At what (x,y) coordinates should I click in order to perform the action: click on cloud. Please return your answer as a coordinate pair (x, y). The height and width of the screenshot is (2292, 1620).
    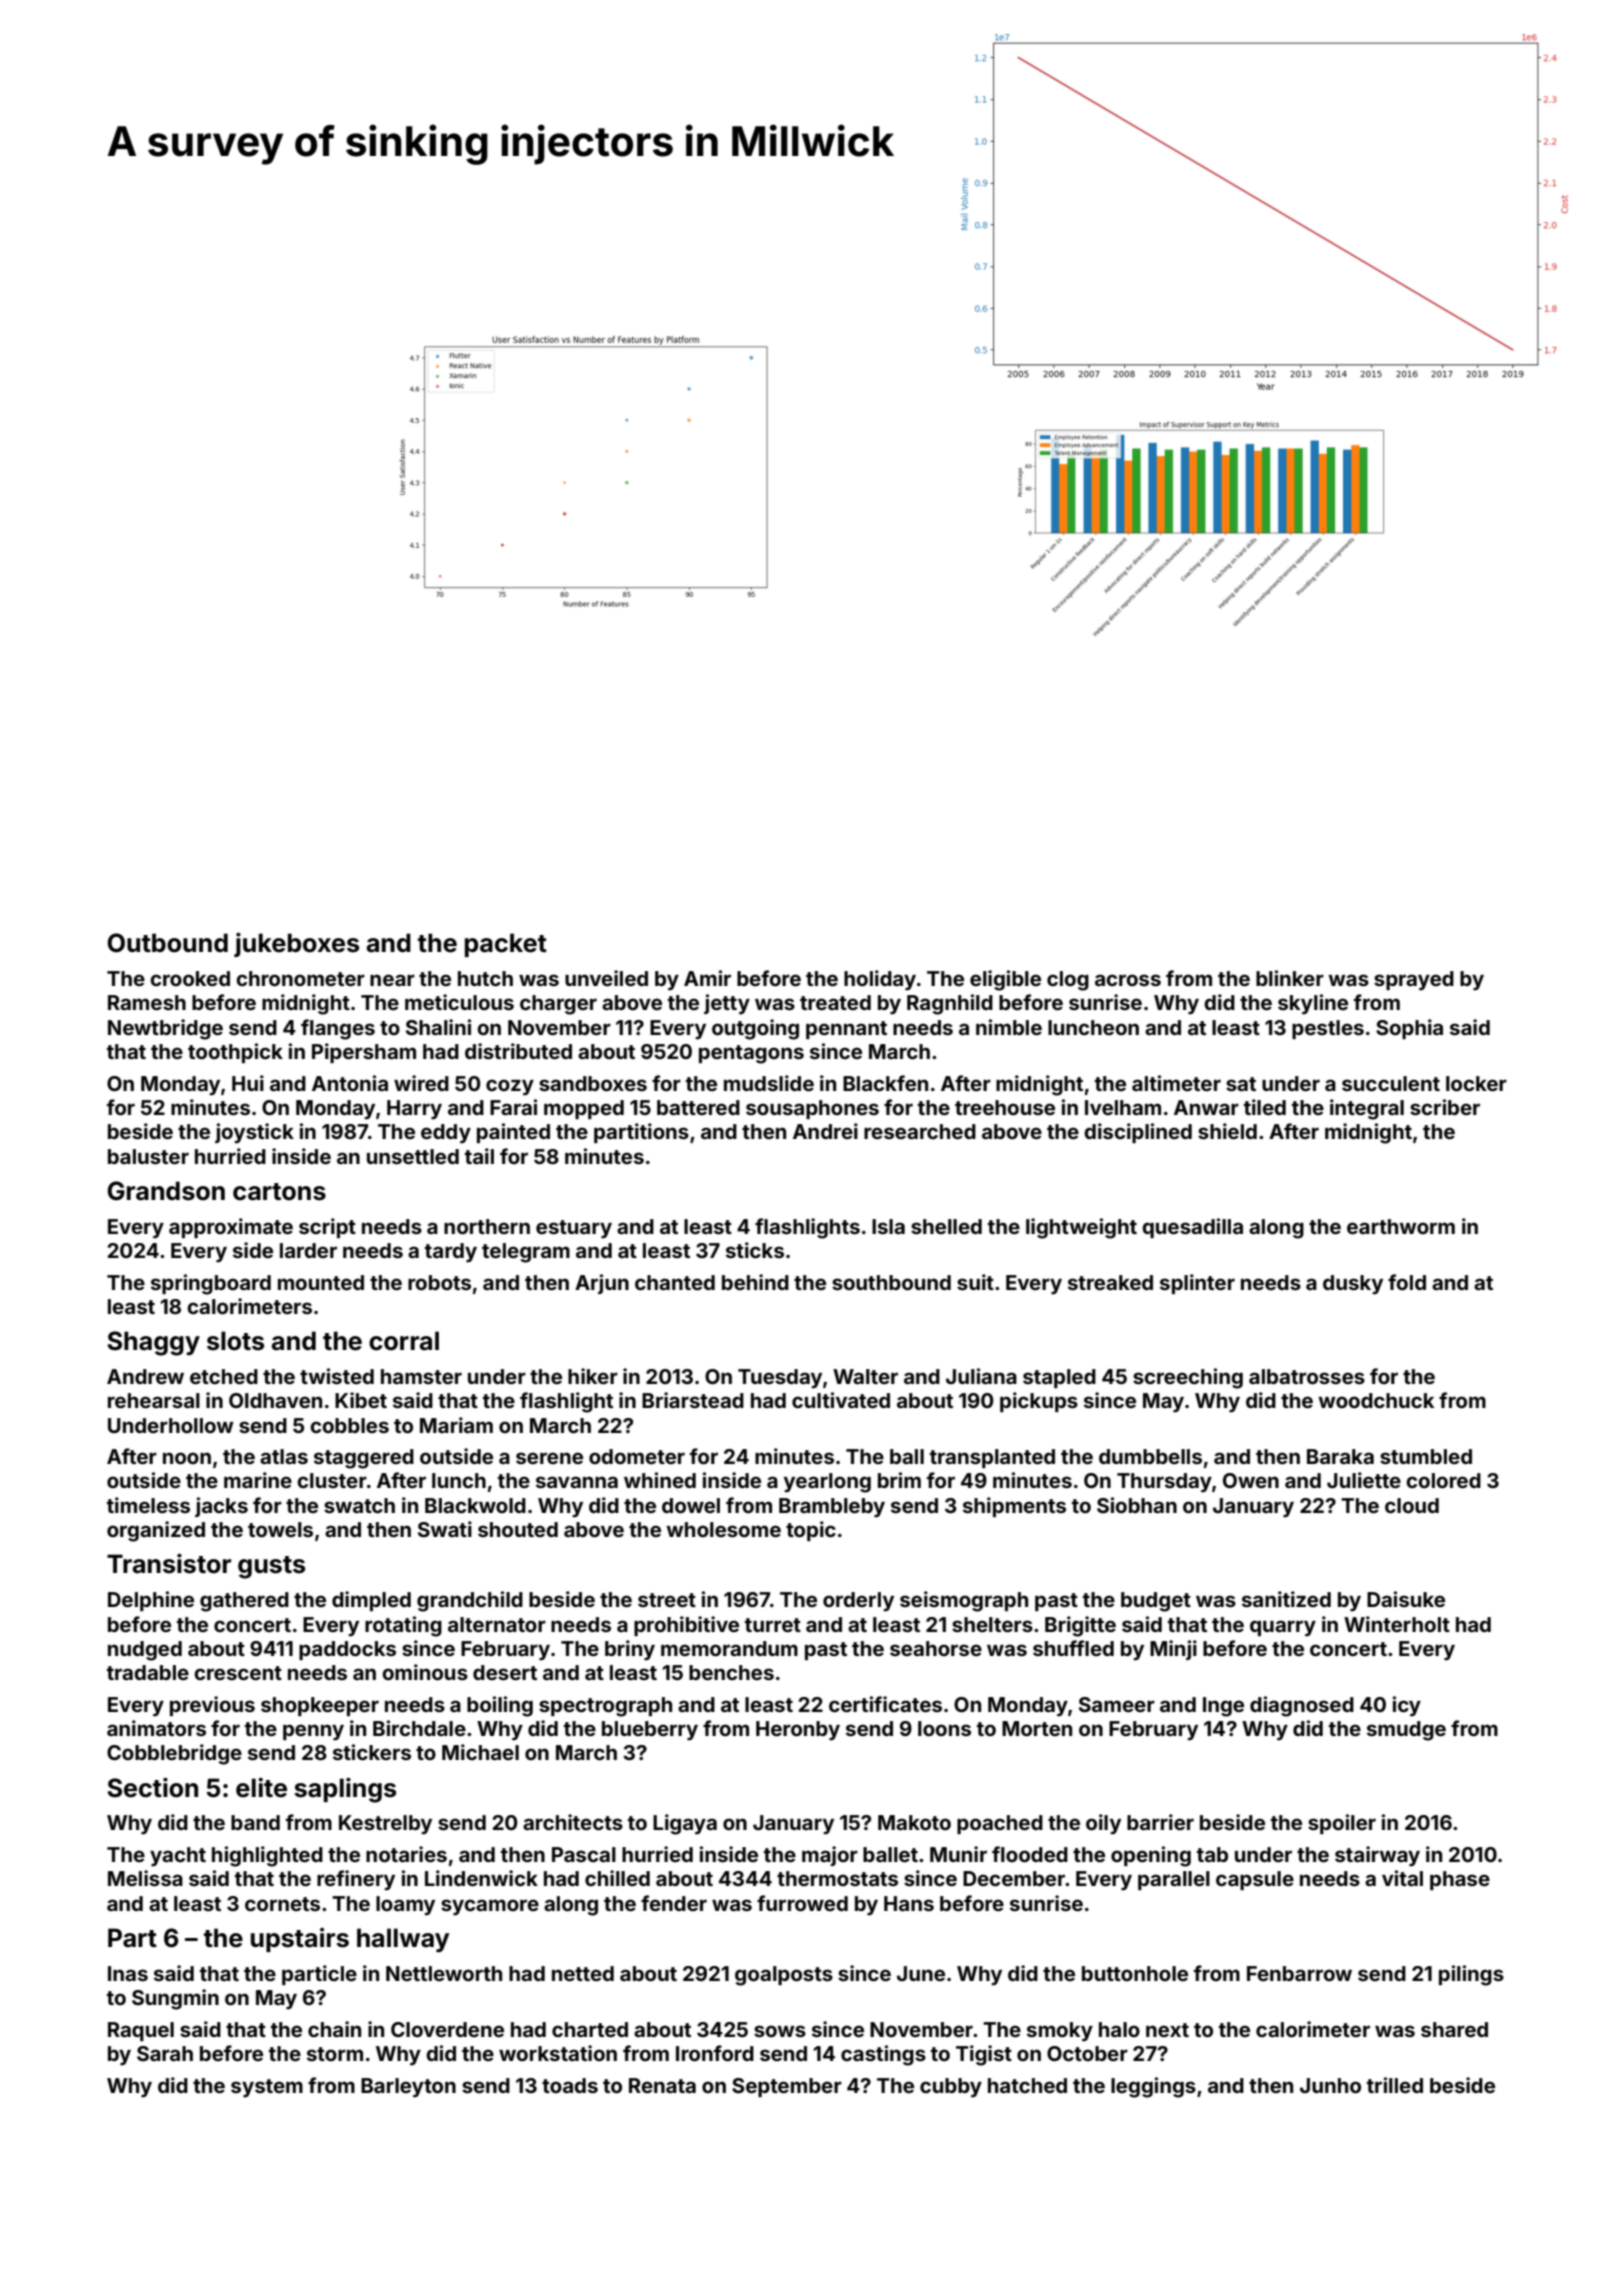
    Looking at the image, I should click on (1412, 1505).
